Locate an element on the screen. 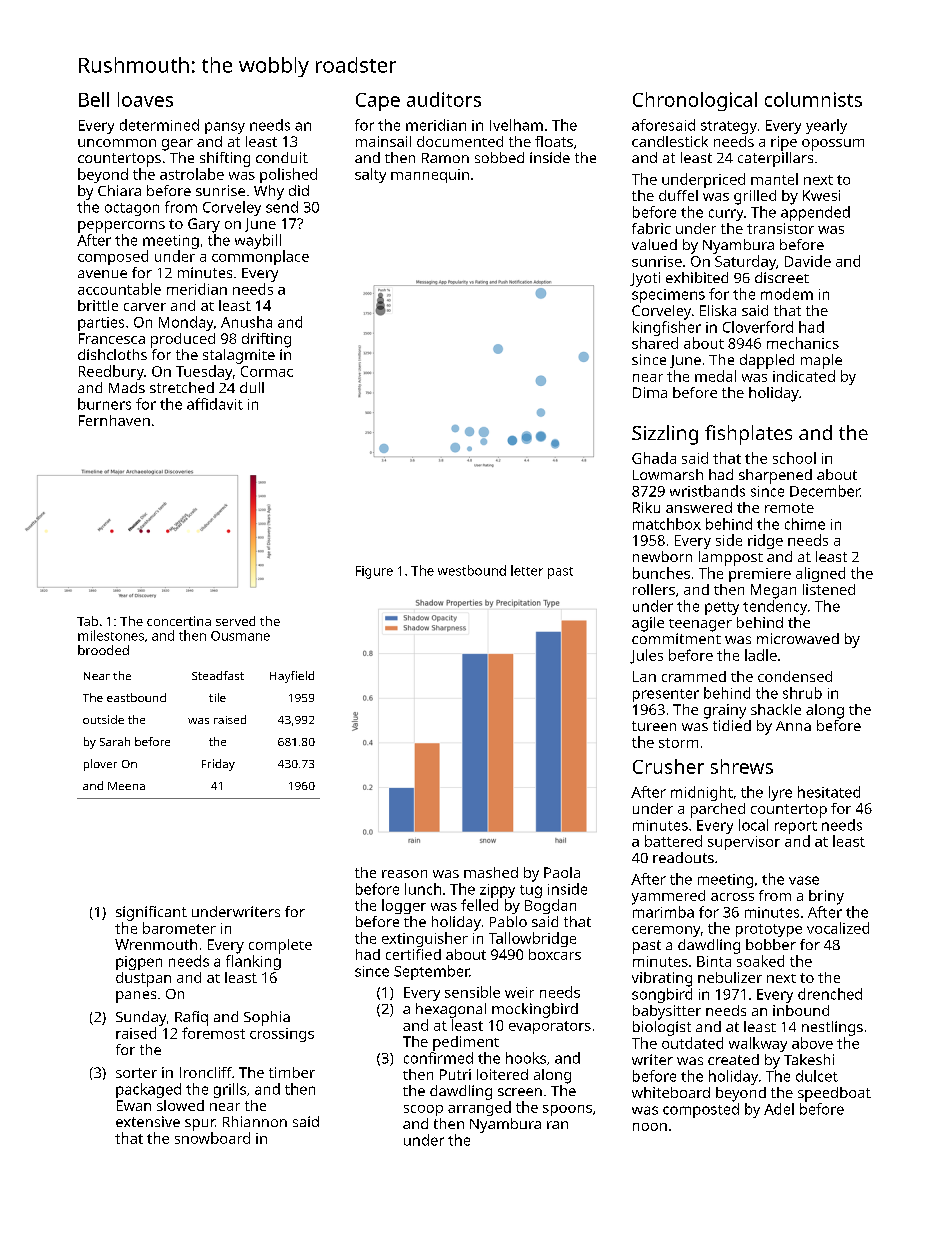 The height and width of the screenshot is (1233, 952). reason is located at coordinates (404, 874).
